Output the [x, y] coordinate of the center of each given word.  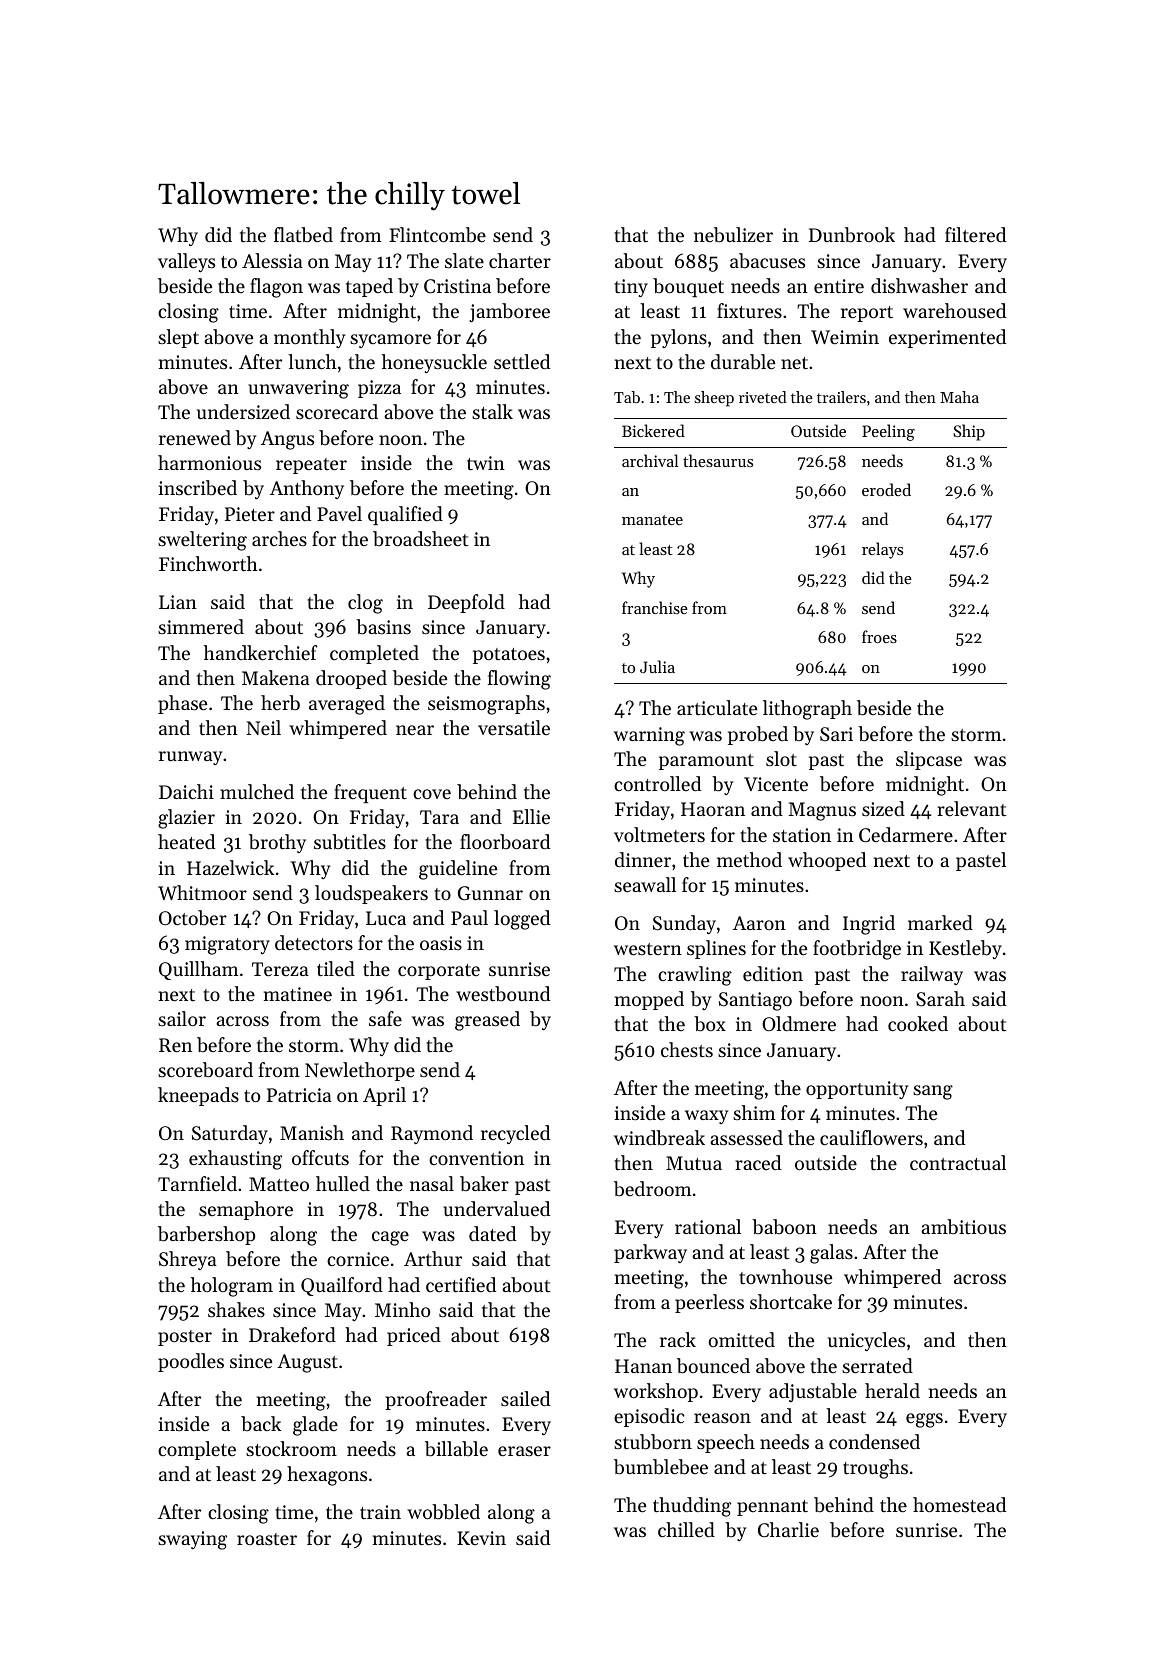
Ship [969, 432]
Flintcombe [437, 235]
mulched [257, 791]
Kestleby [965, 949]
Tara [439, 817]
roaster [267, 1539]
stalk [492, 411]
